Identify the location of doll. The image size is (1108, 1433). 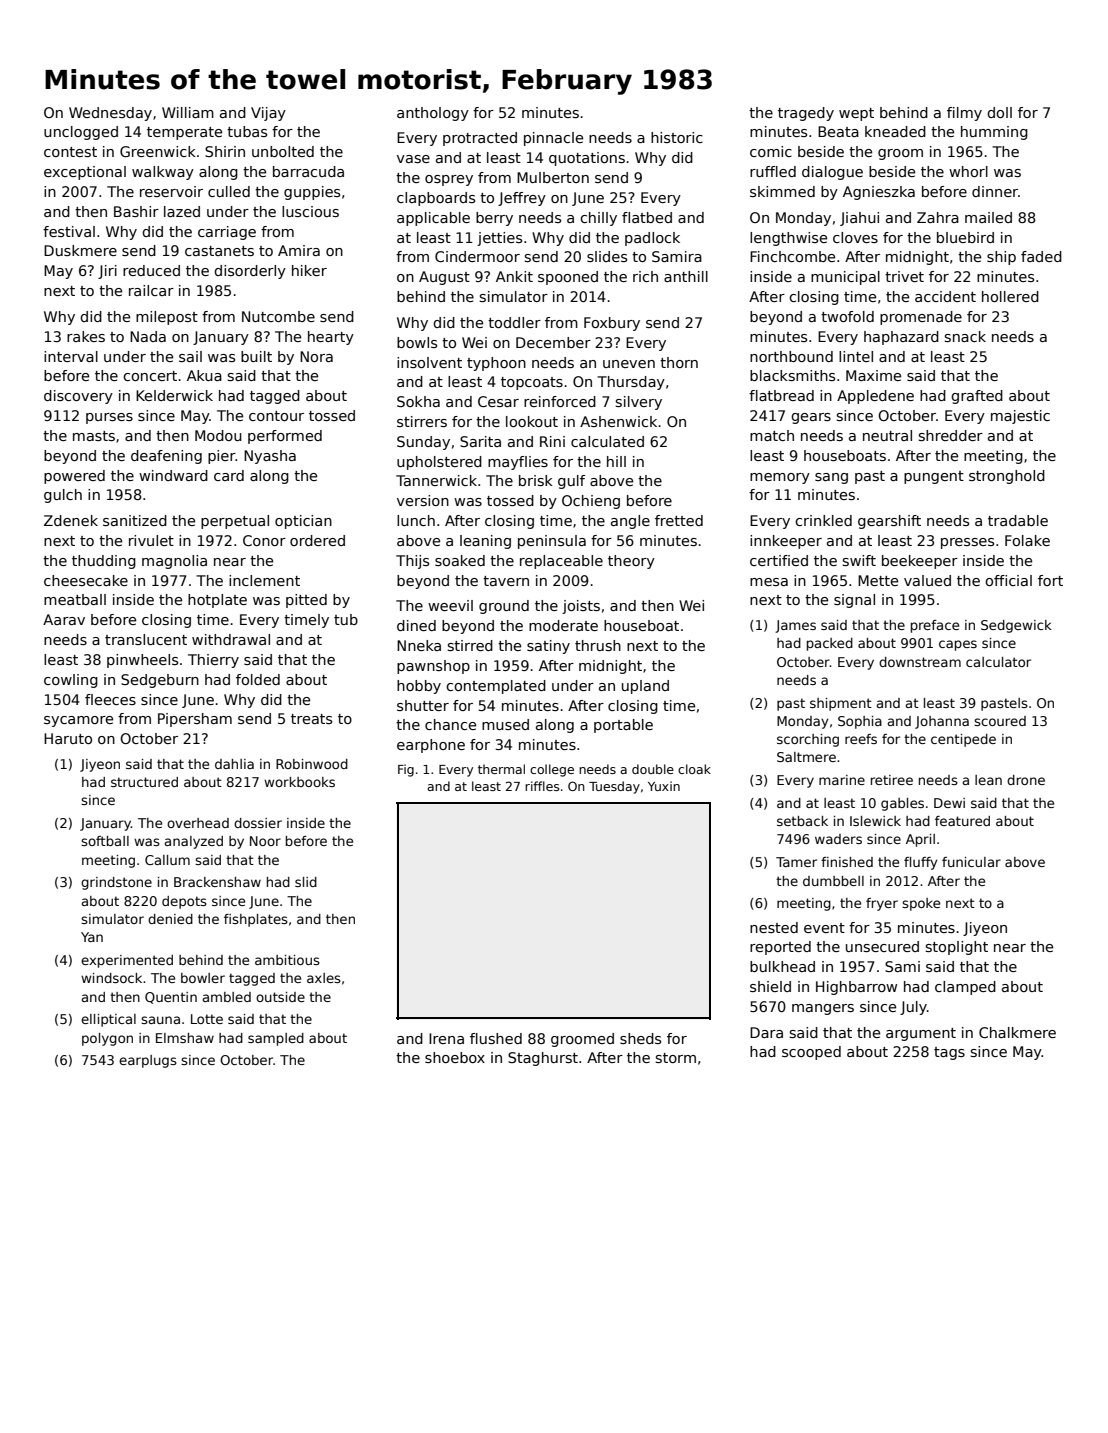
(999, 112).
